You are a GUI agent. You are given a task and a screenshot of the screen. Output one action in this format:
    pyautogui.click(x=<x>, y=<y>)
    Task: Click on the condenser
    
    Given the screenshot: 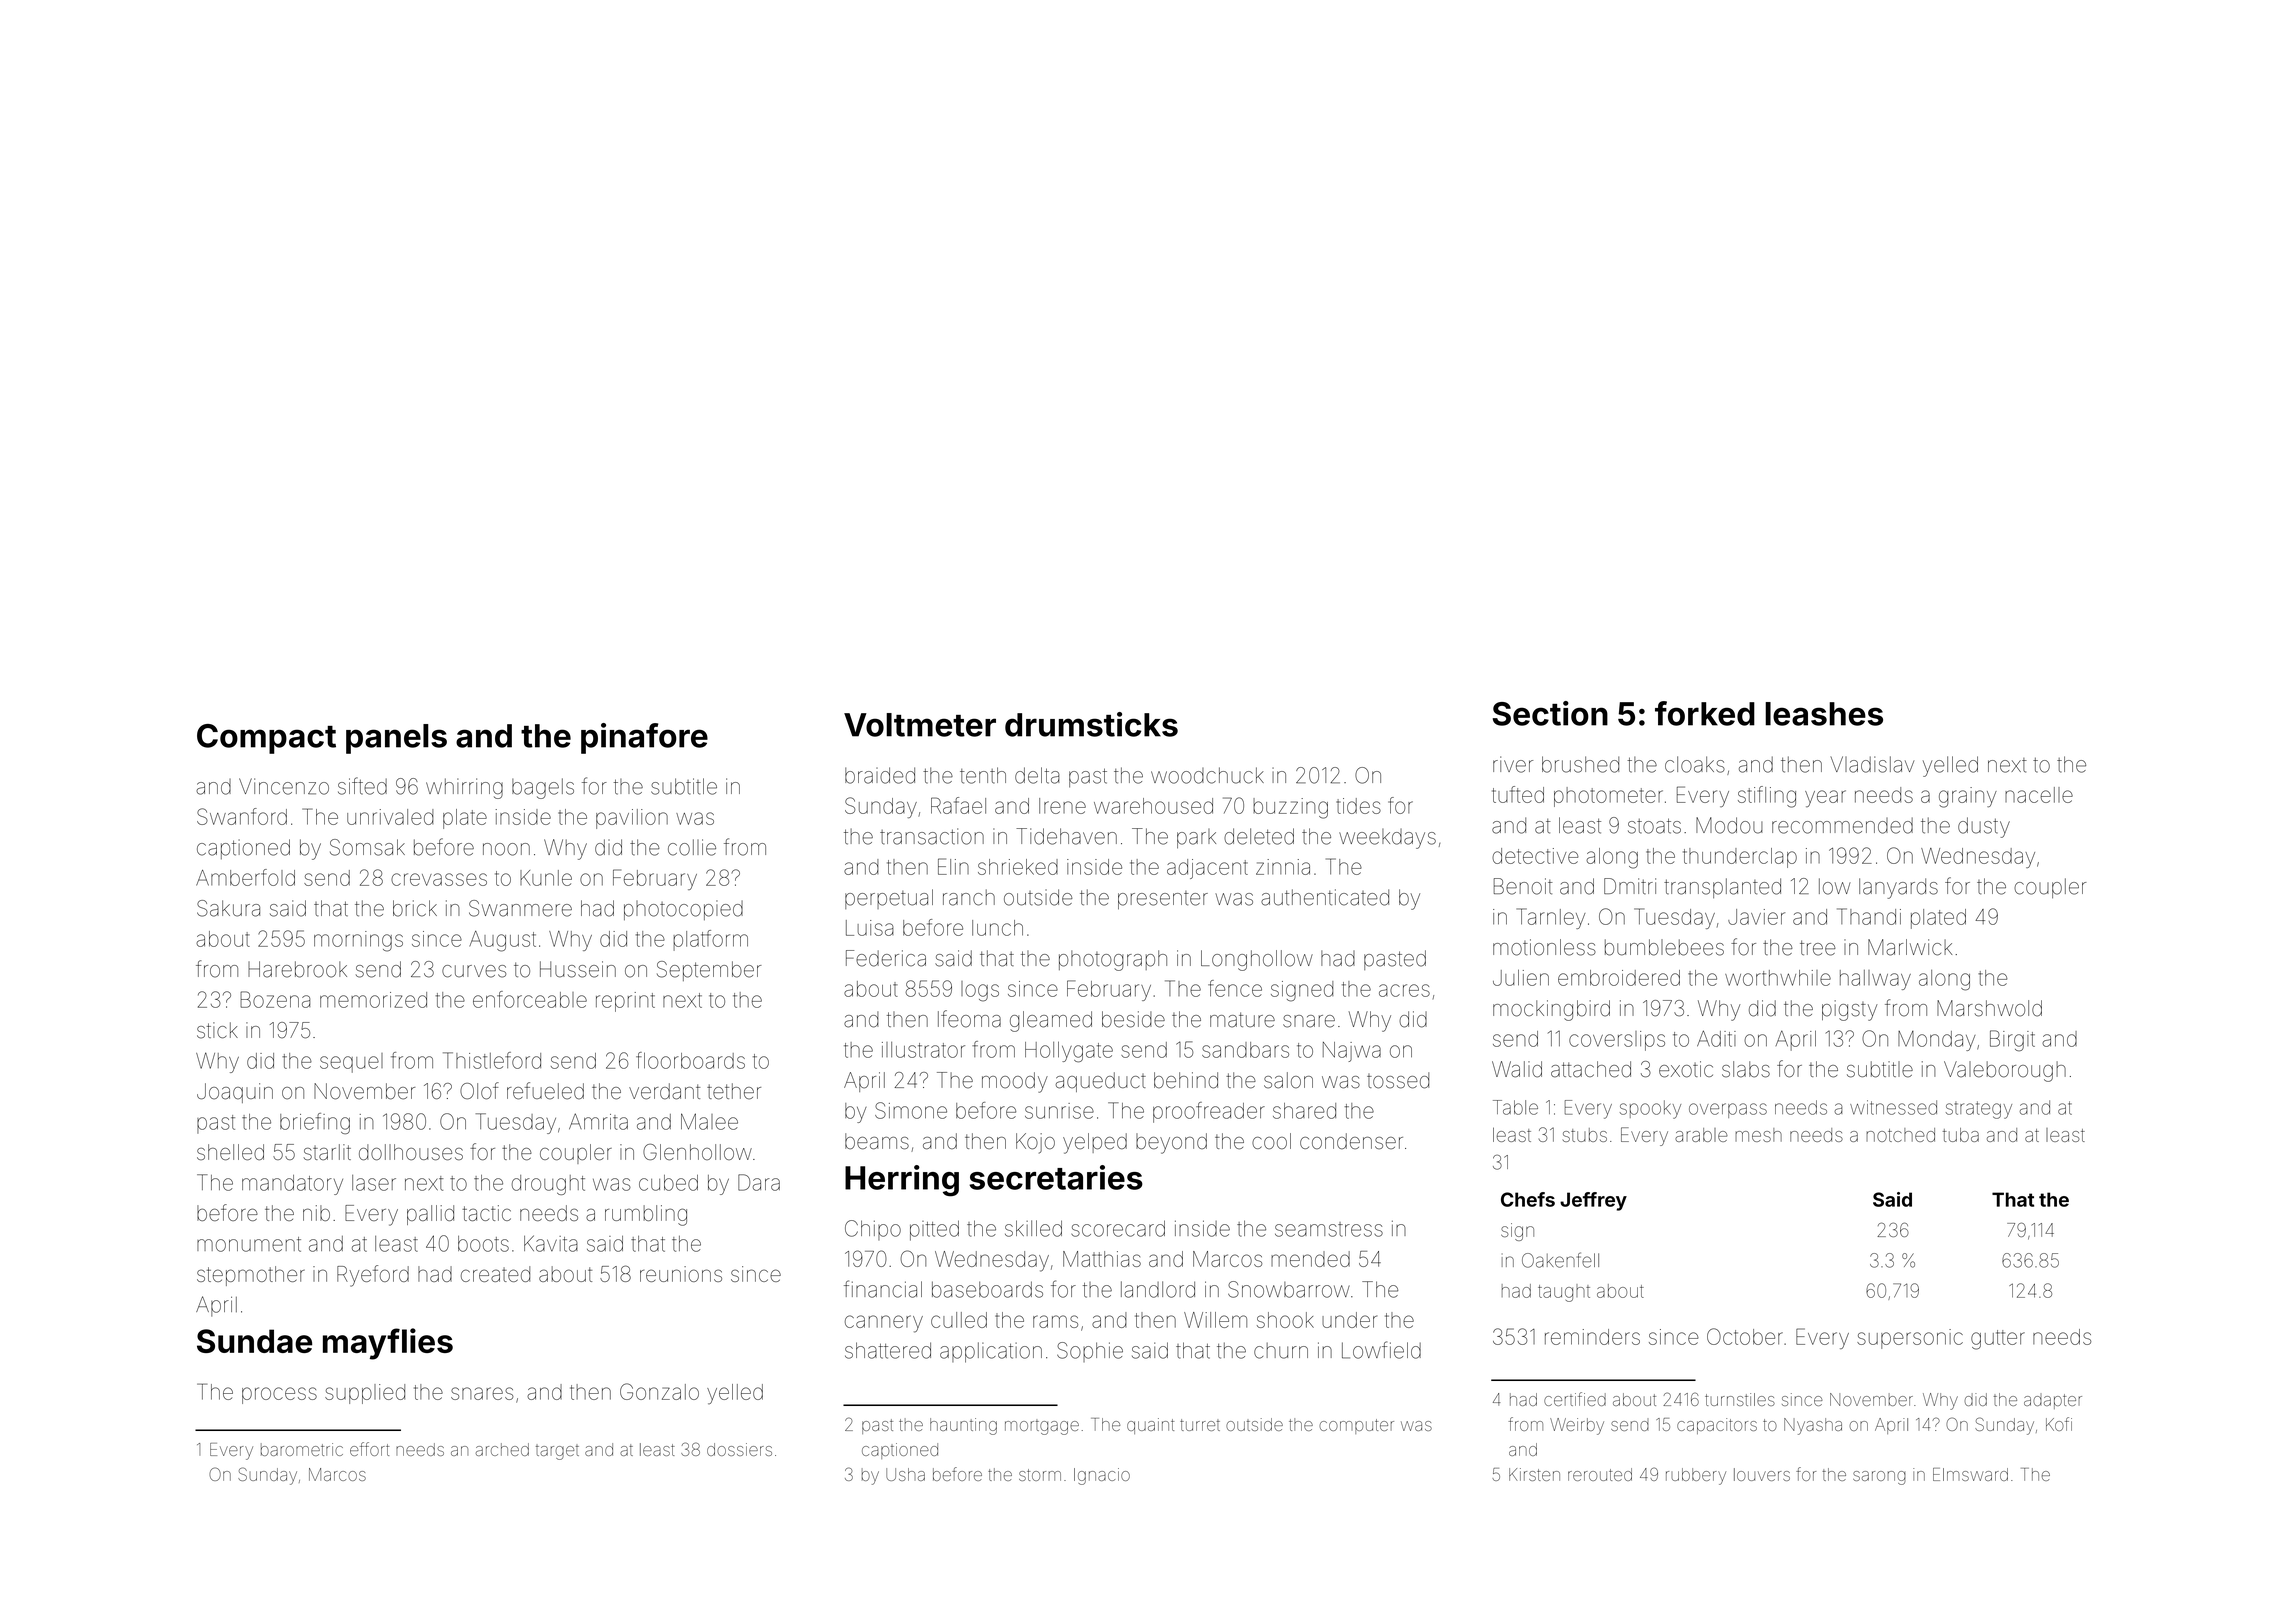 What is the action you would take?
    pyautogui.click(x=1351, y=1141)
